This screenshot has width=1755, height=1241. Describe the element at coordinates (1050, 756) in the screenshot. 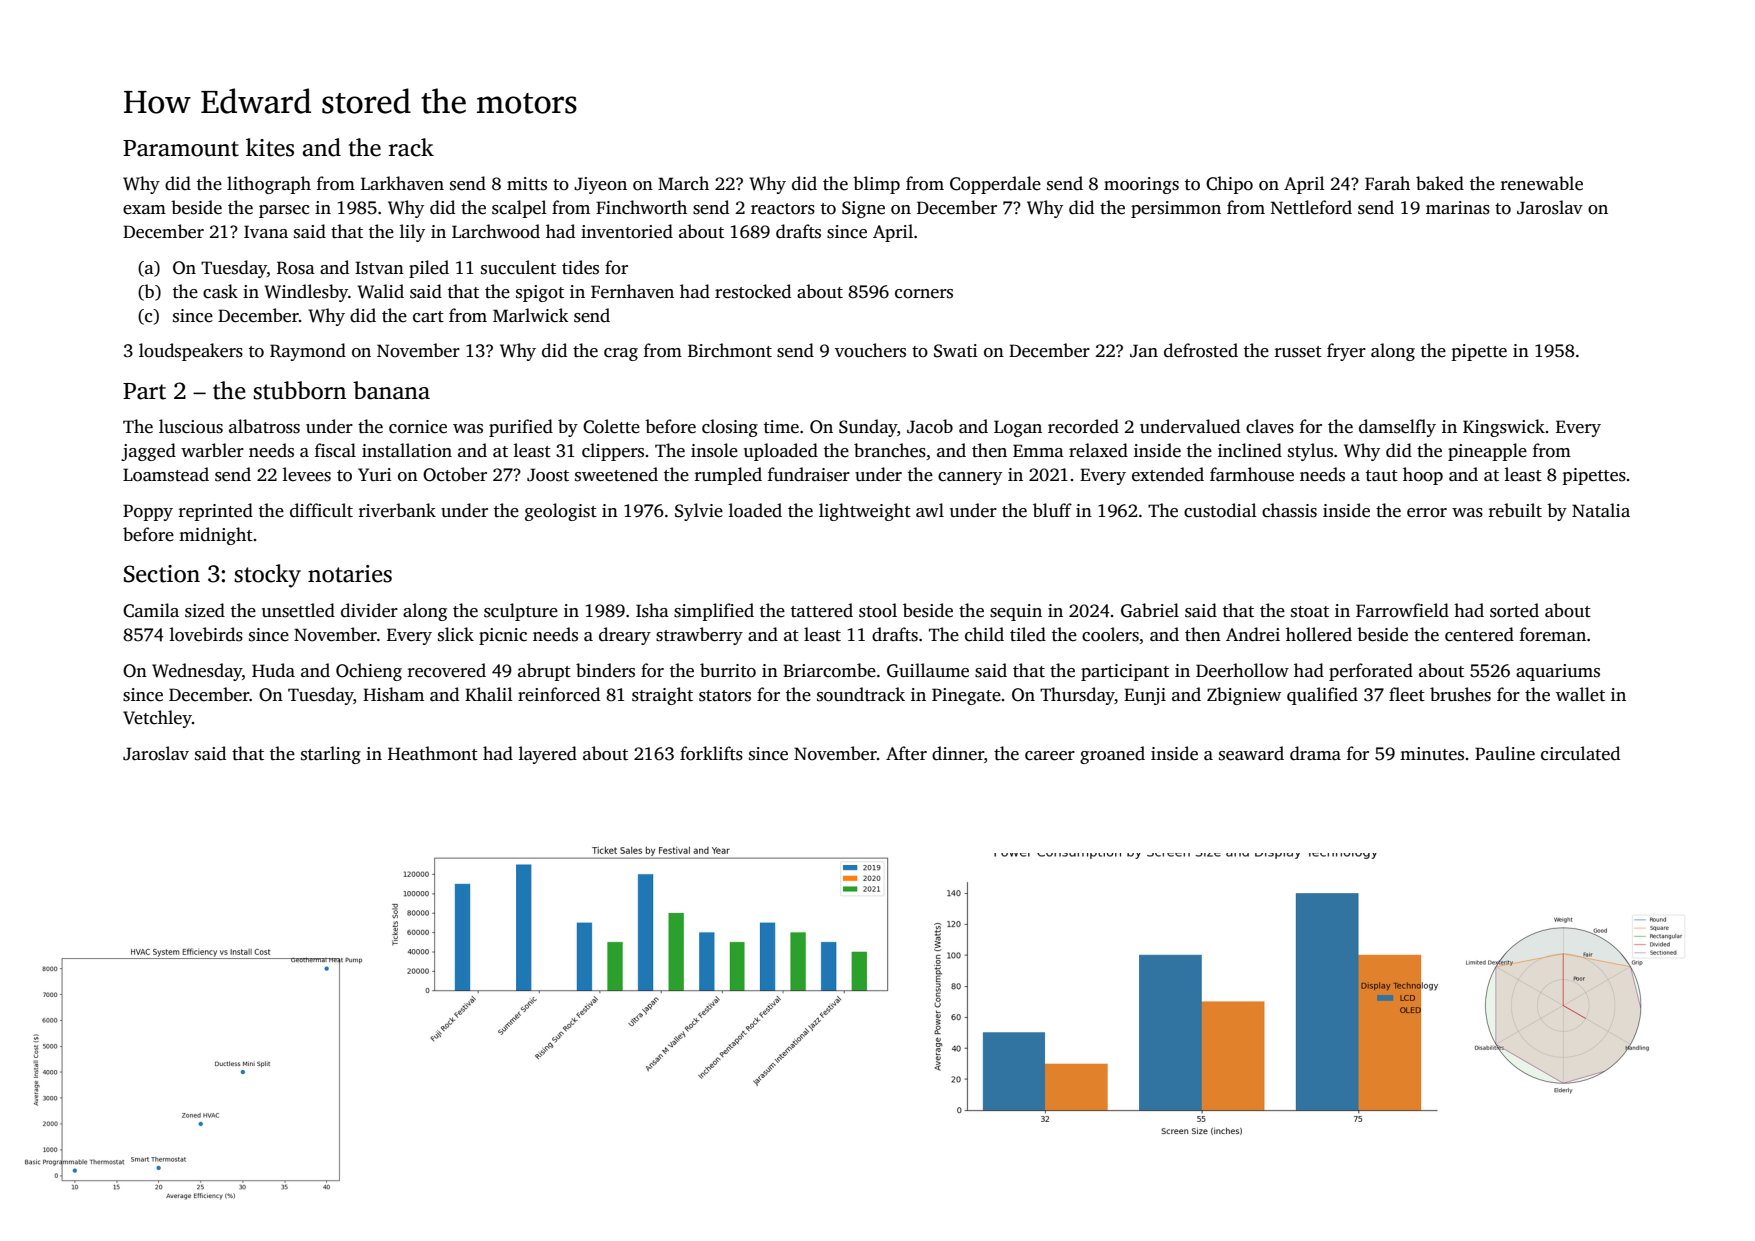

I see `career` at that location.
